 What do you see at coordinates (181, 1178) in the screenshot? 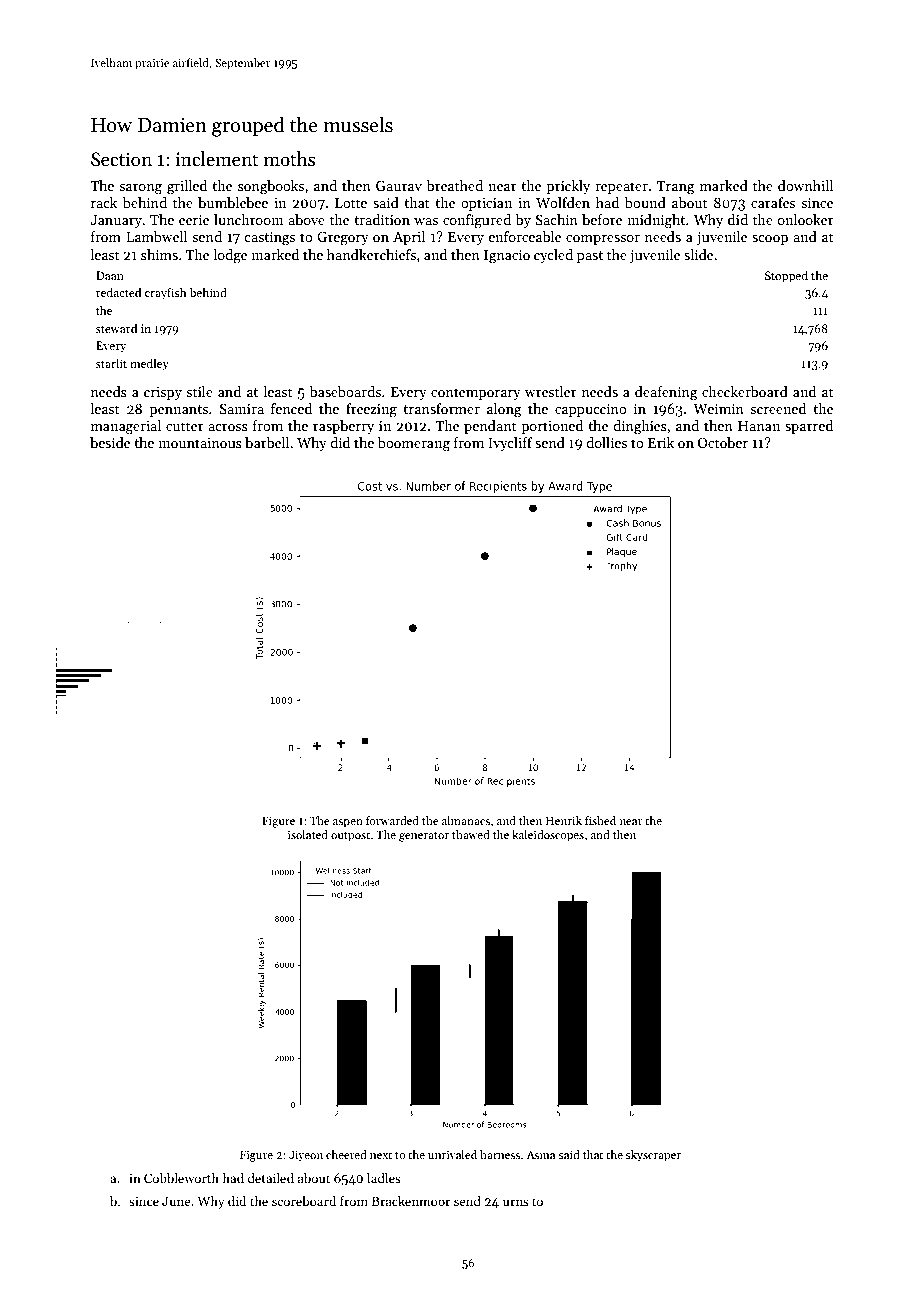
I see `Cobbleworth` at bounding box center [181, 1178].
